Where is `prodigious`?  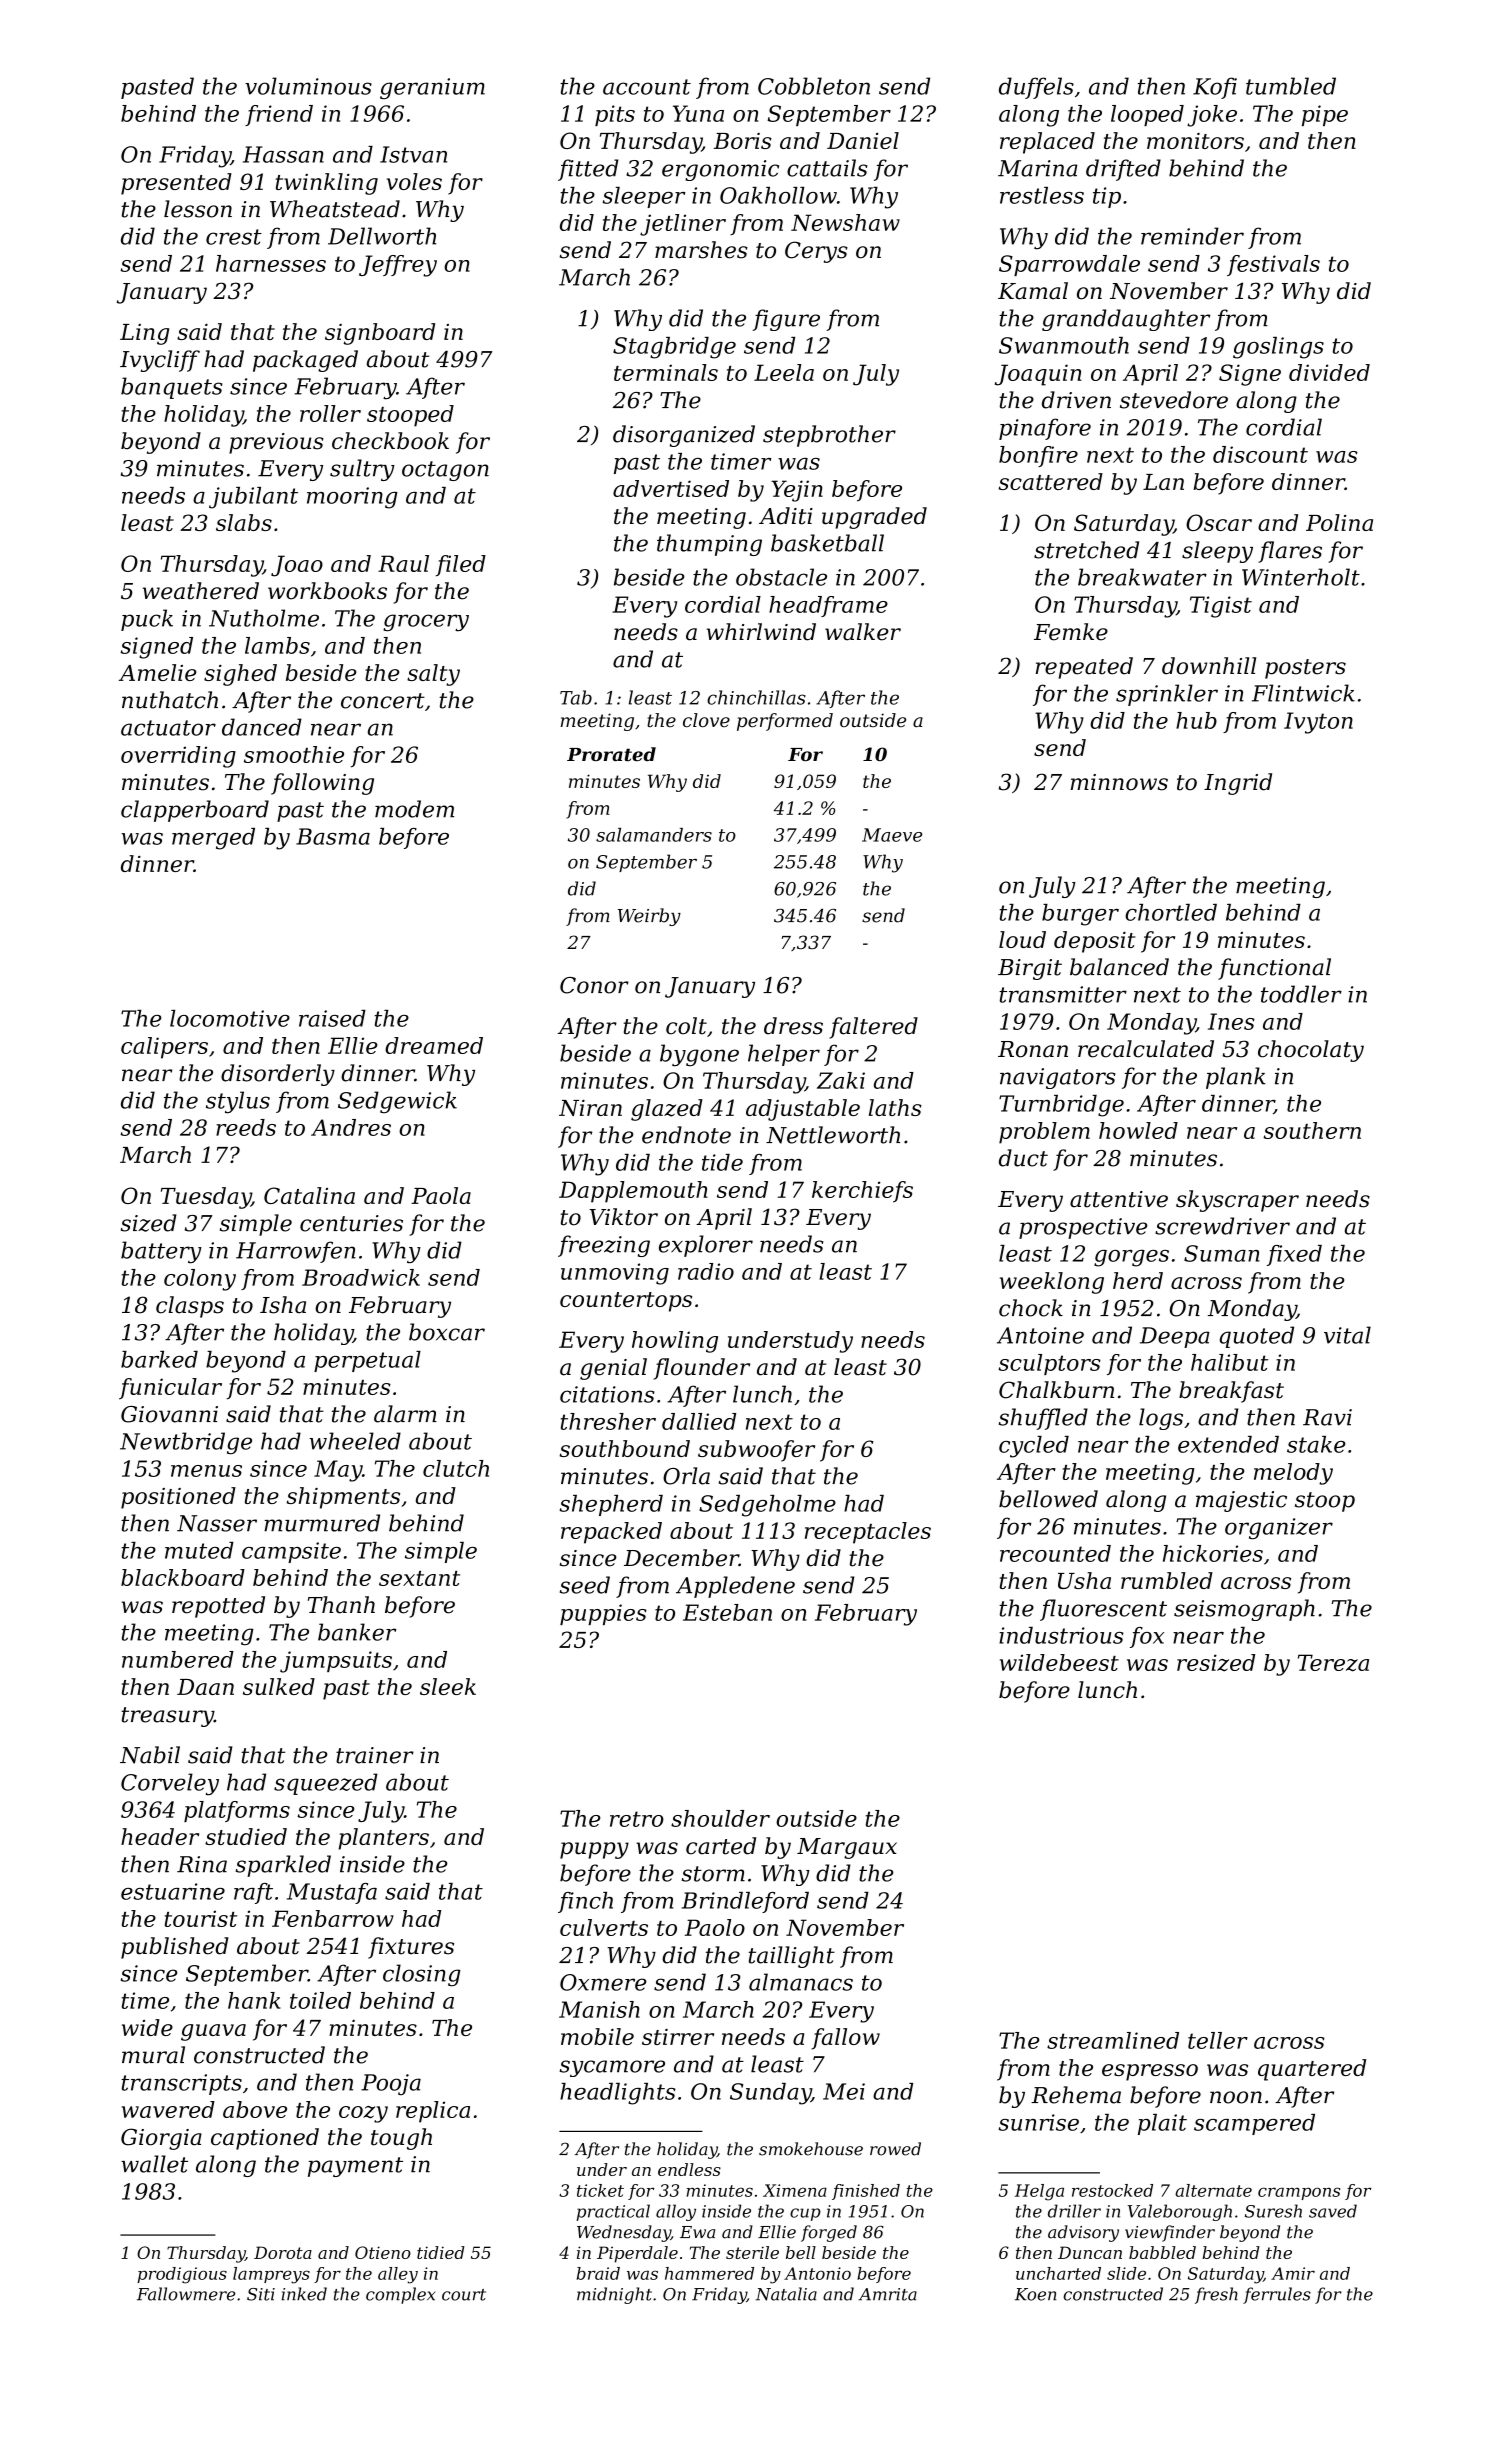 prodigious is located at coordinates (182, 2275).
